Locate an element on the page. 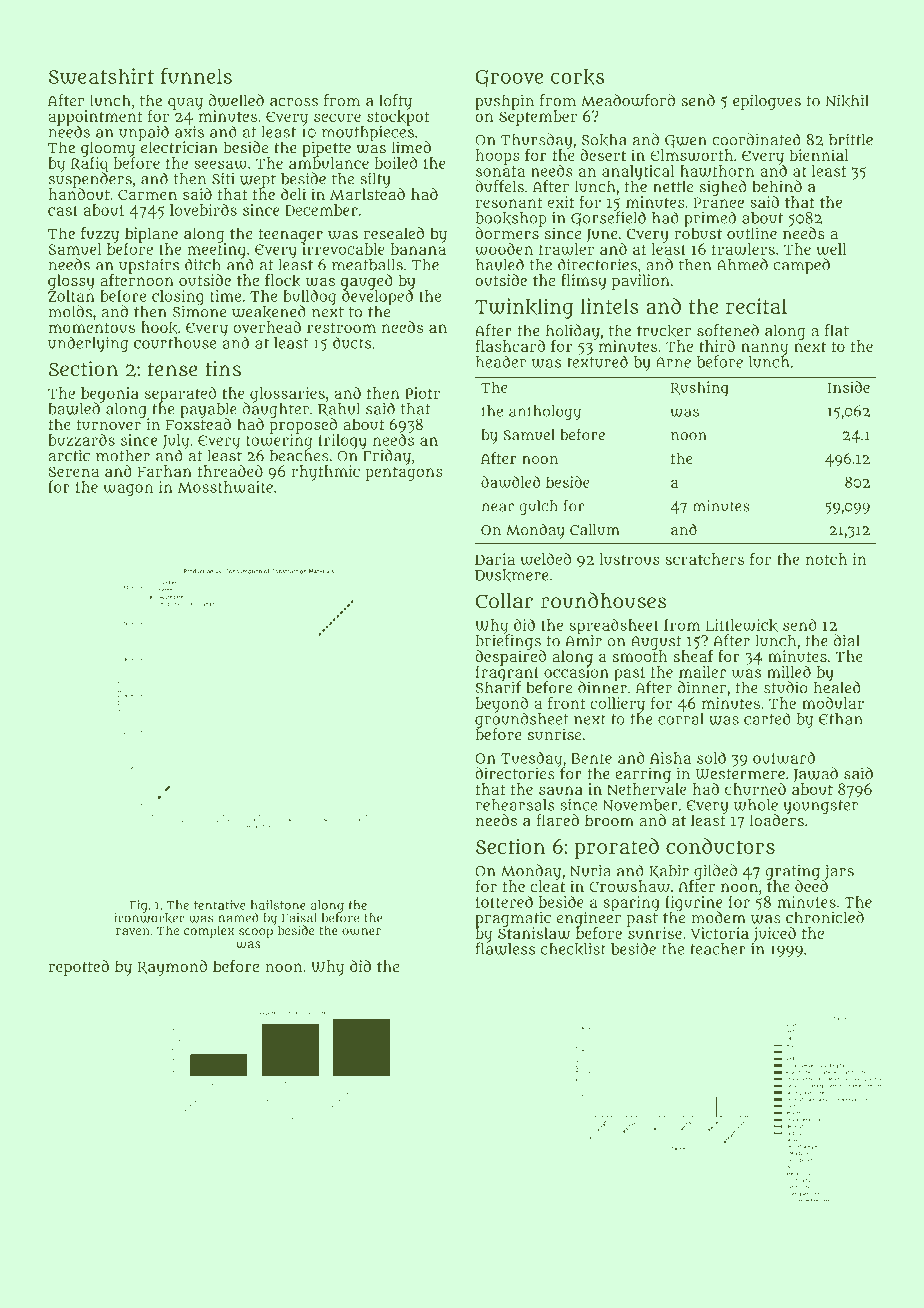 This page has height=1308, width=924. trilogy is located at coordinates (342, 442).
